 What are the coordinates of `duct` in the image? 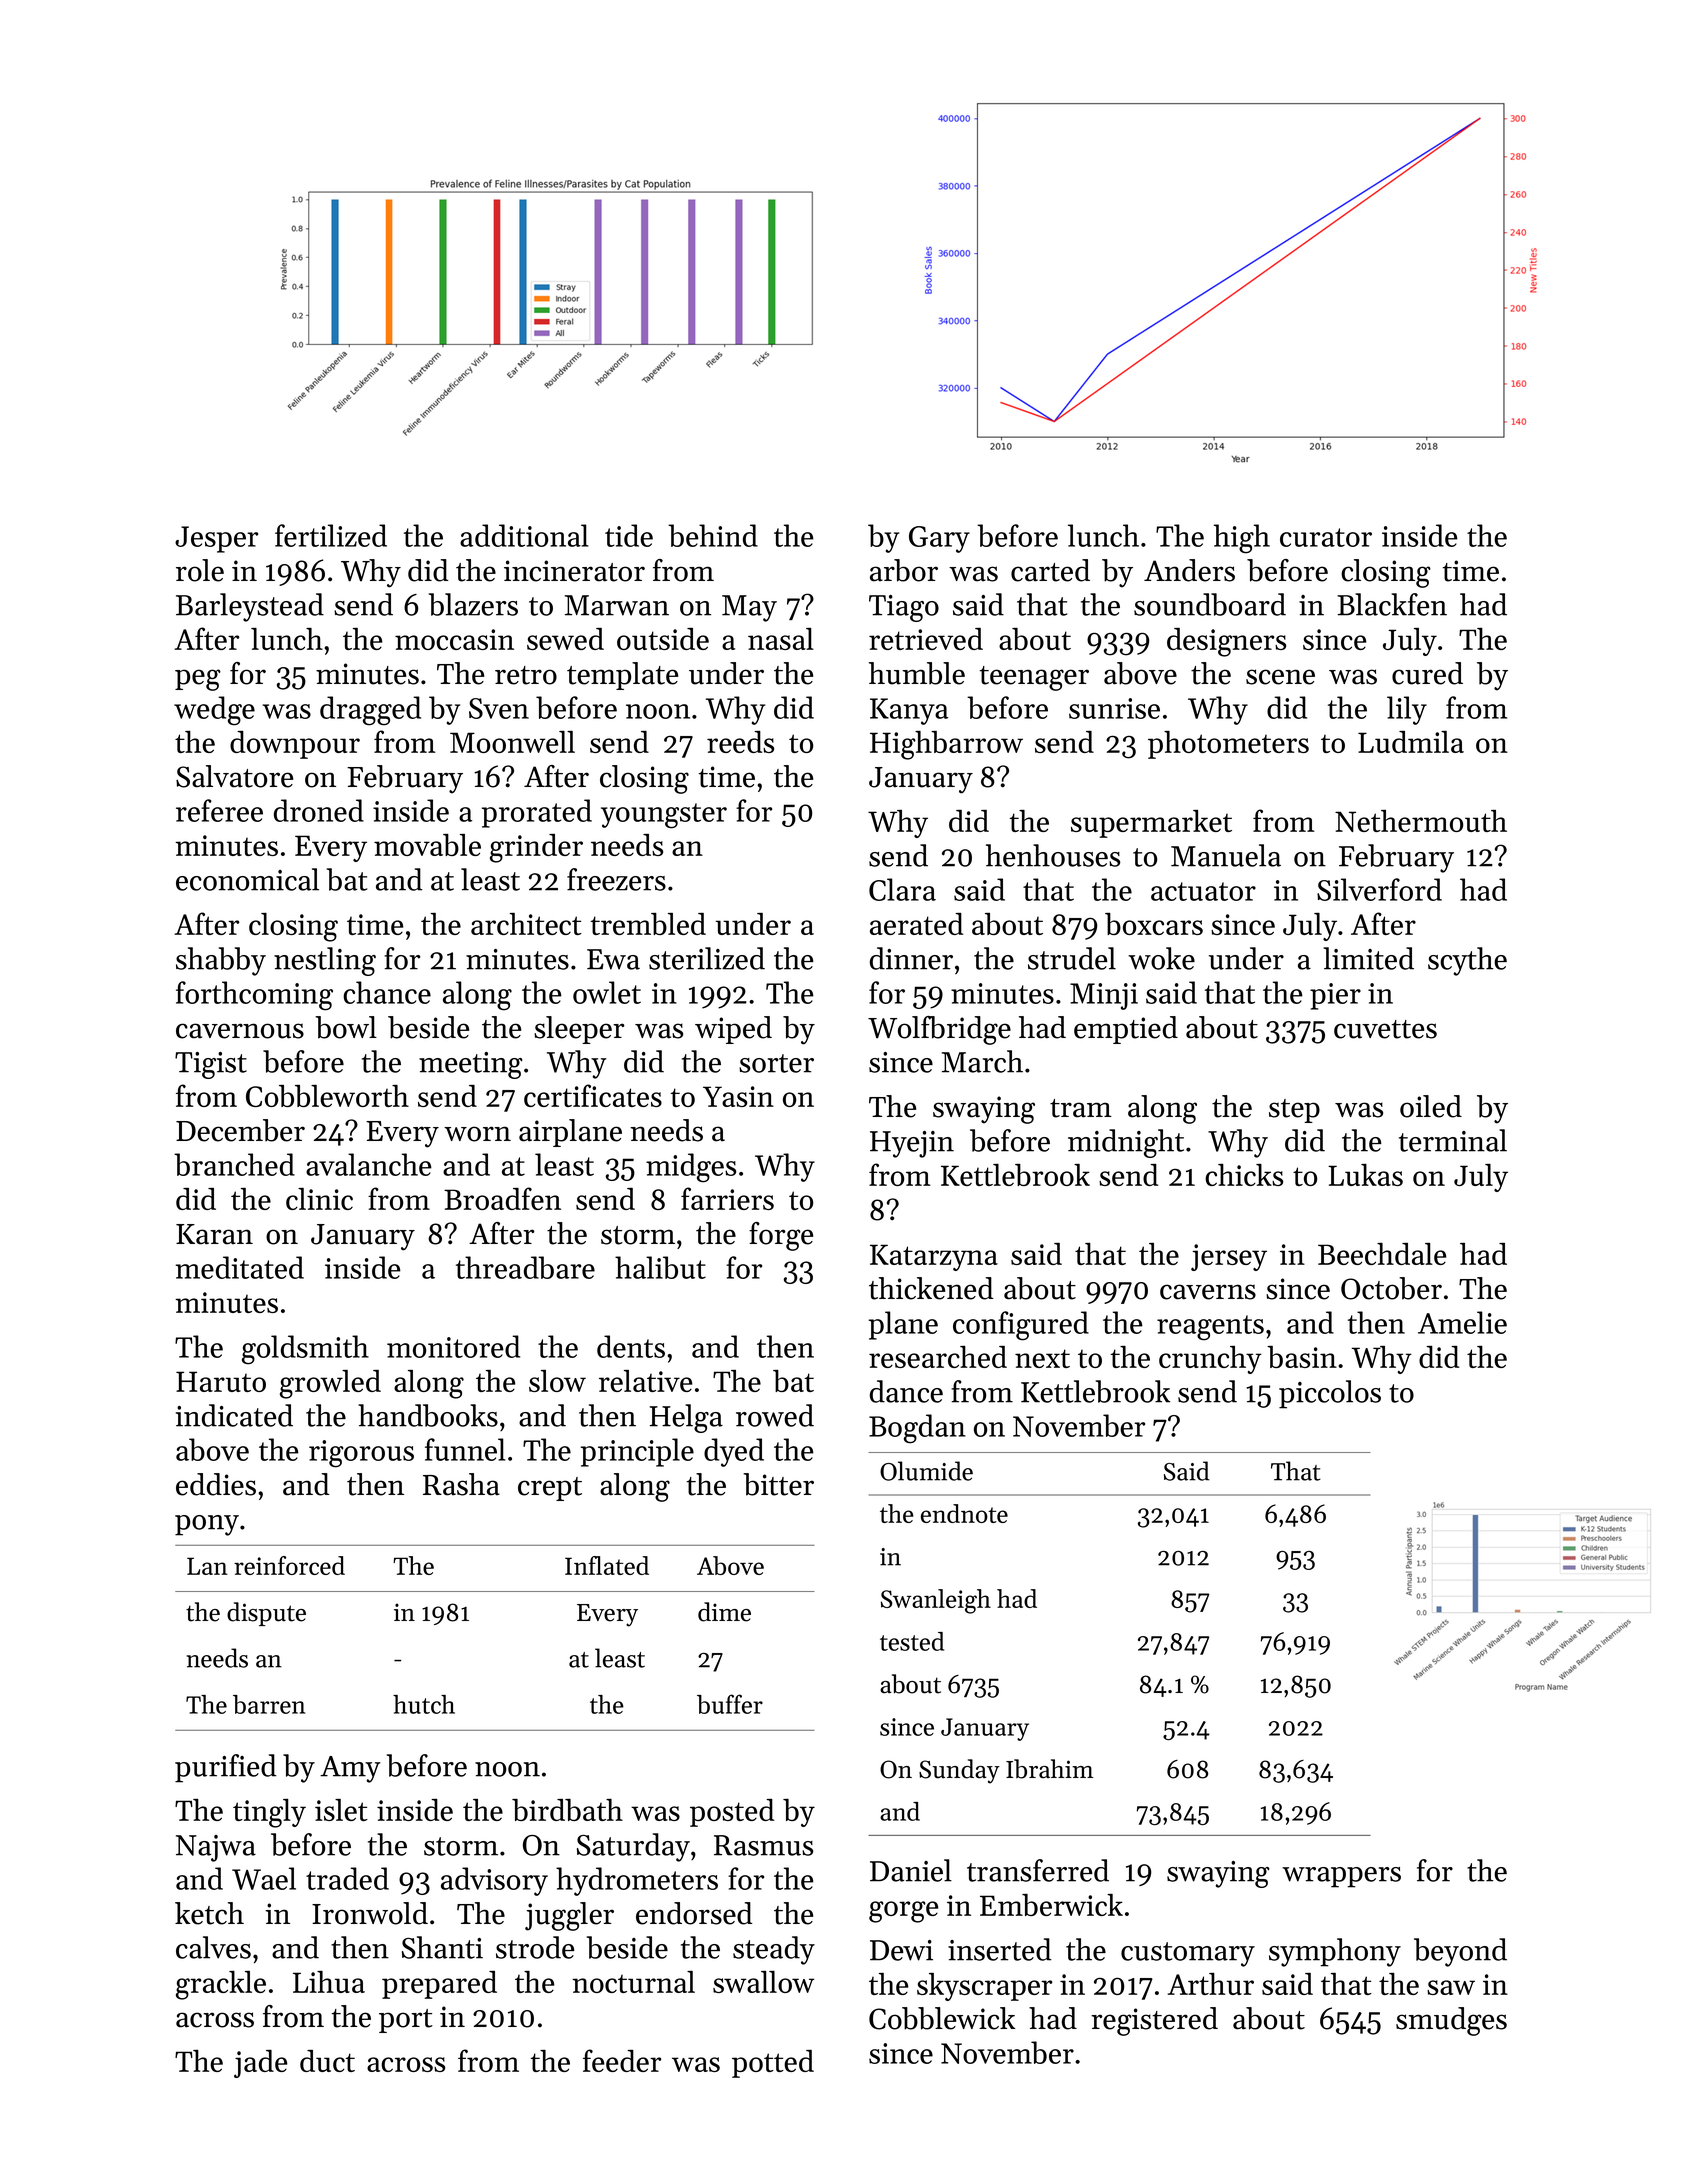 It's located at (327, 2061).
